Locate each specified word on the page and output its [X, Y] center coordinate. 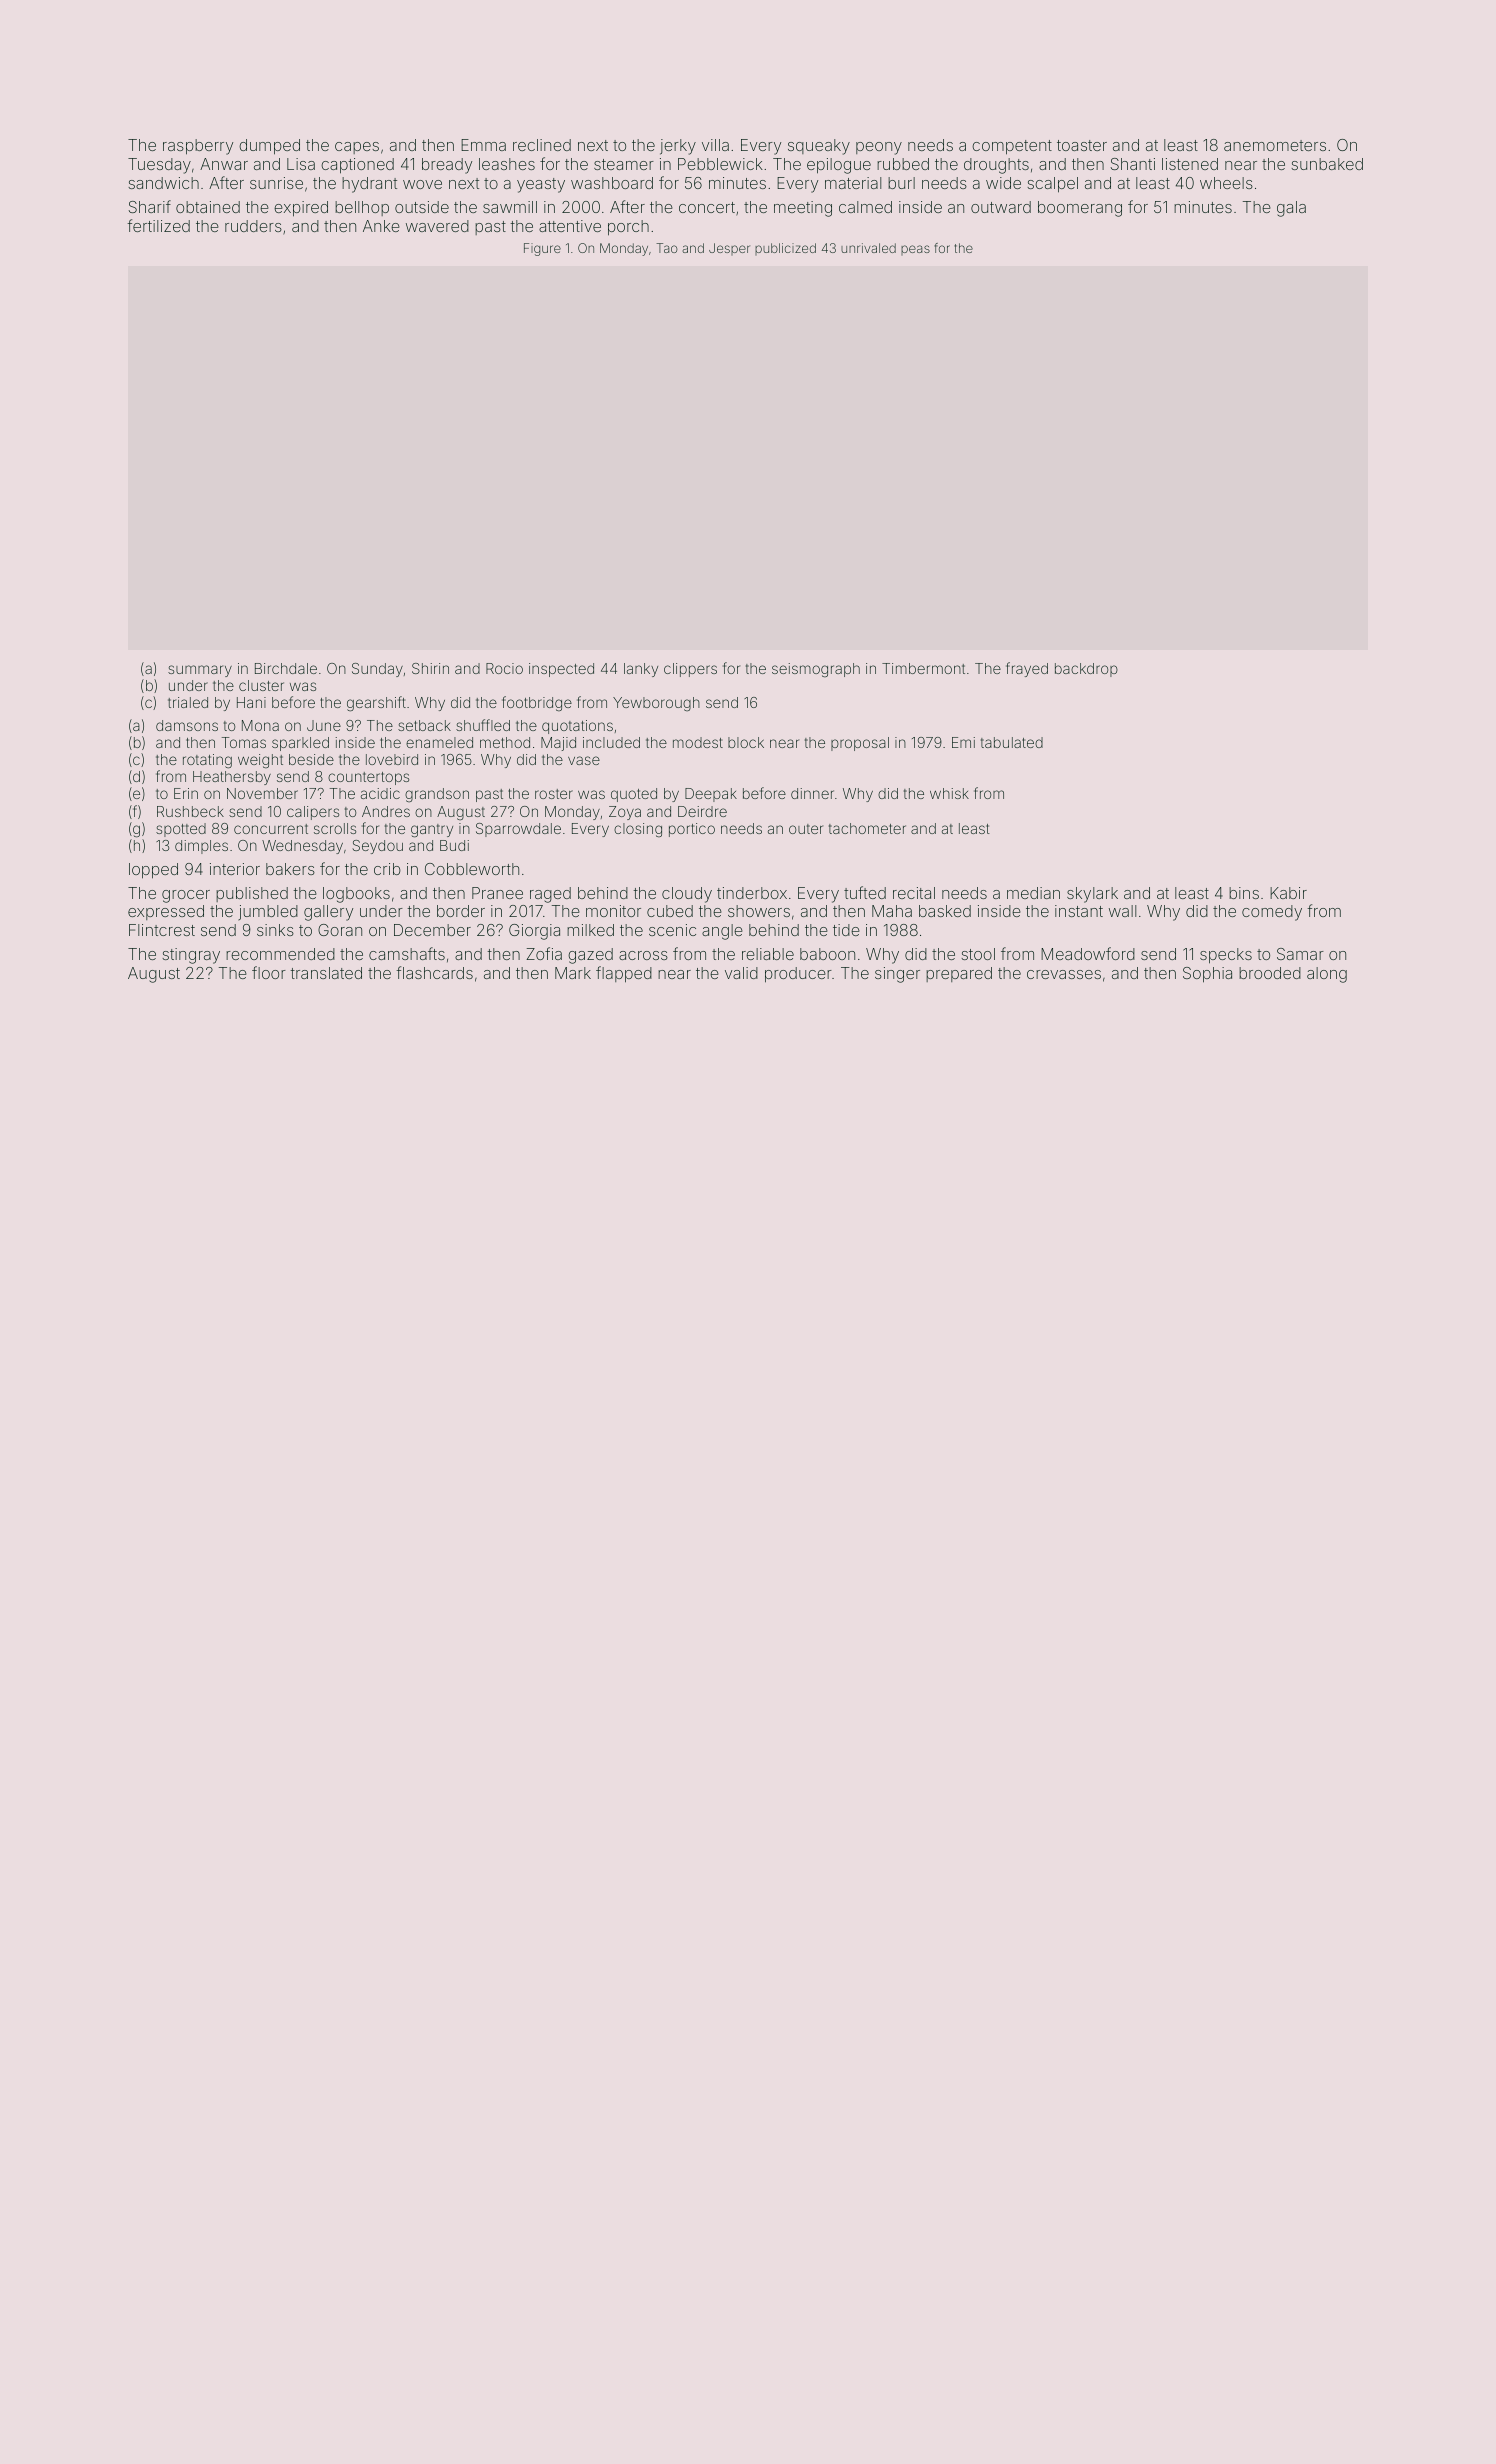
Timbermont [923, 668]
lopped [153, 871]
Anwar [224, 164]
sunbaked [1327, 164]
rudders [253, 226]
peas [915, 250]
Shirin [430, 668]
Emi [963, 742]
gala [1291, 209]
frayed [1027, 669]
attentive [570, 226]
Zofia [544, 953]
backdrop [1086, 670]
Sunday [377, 670]
